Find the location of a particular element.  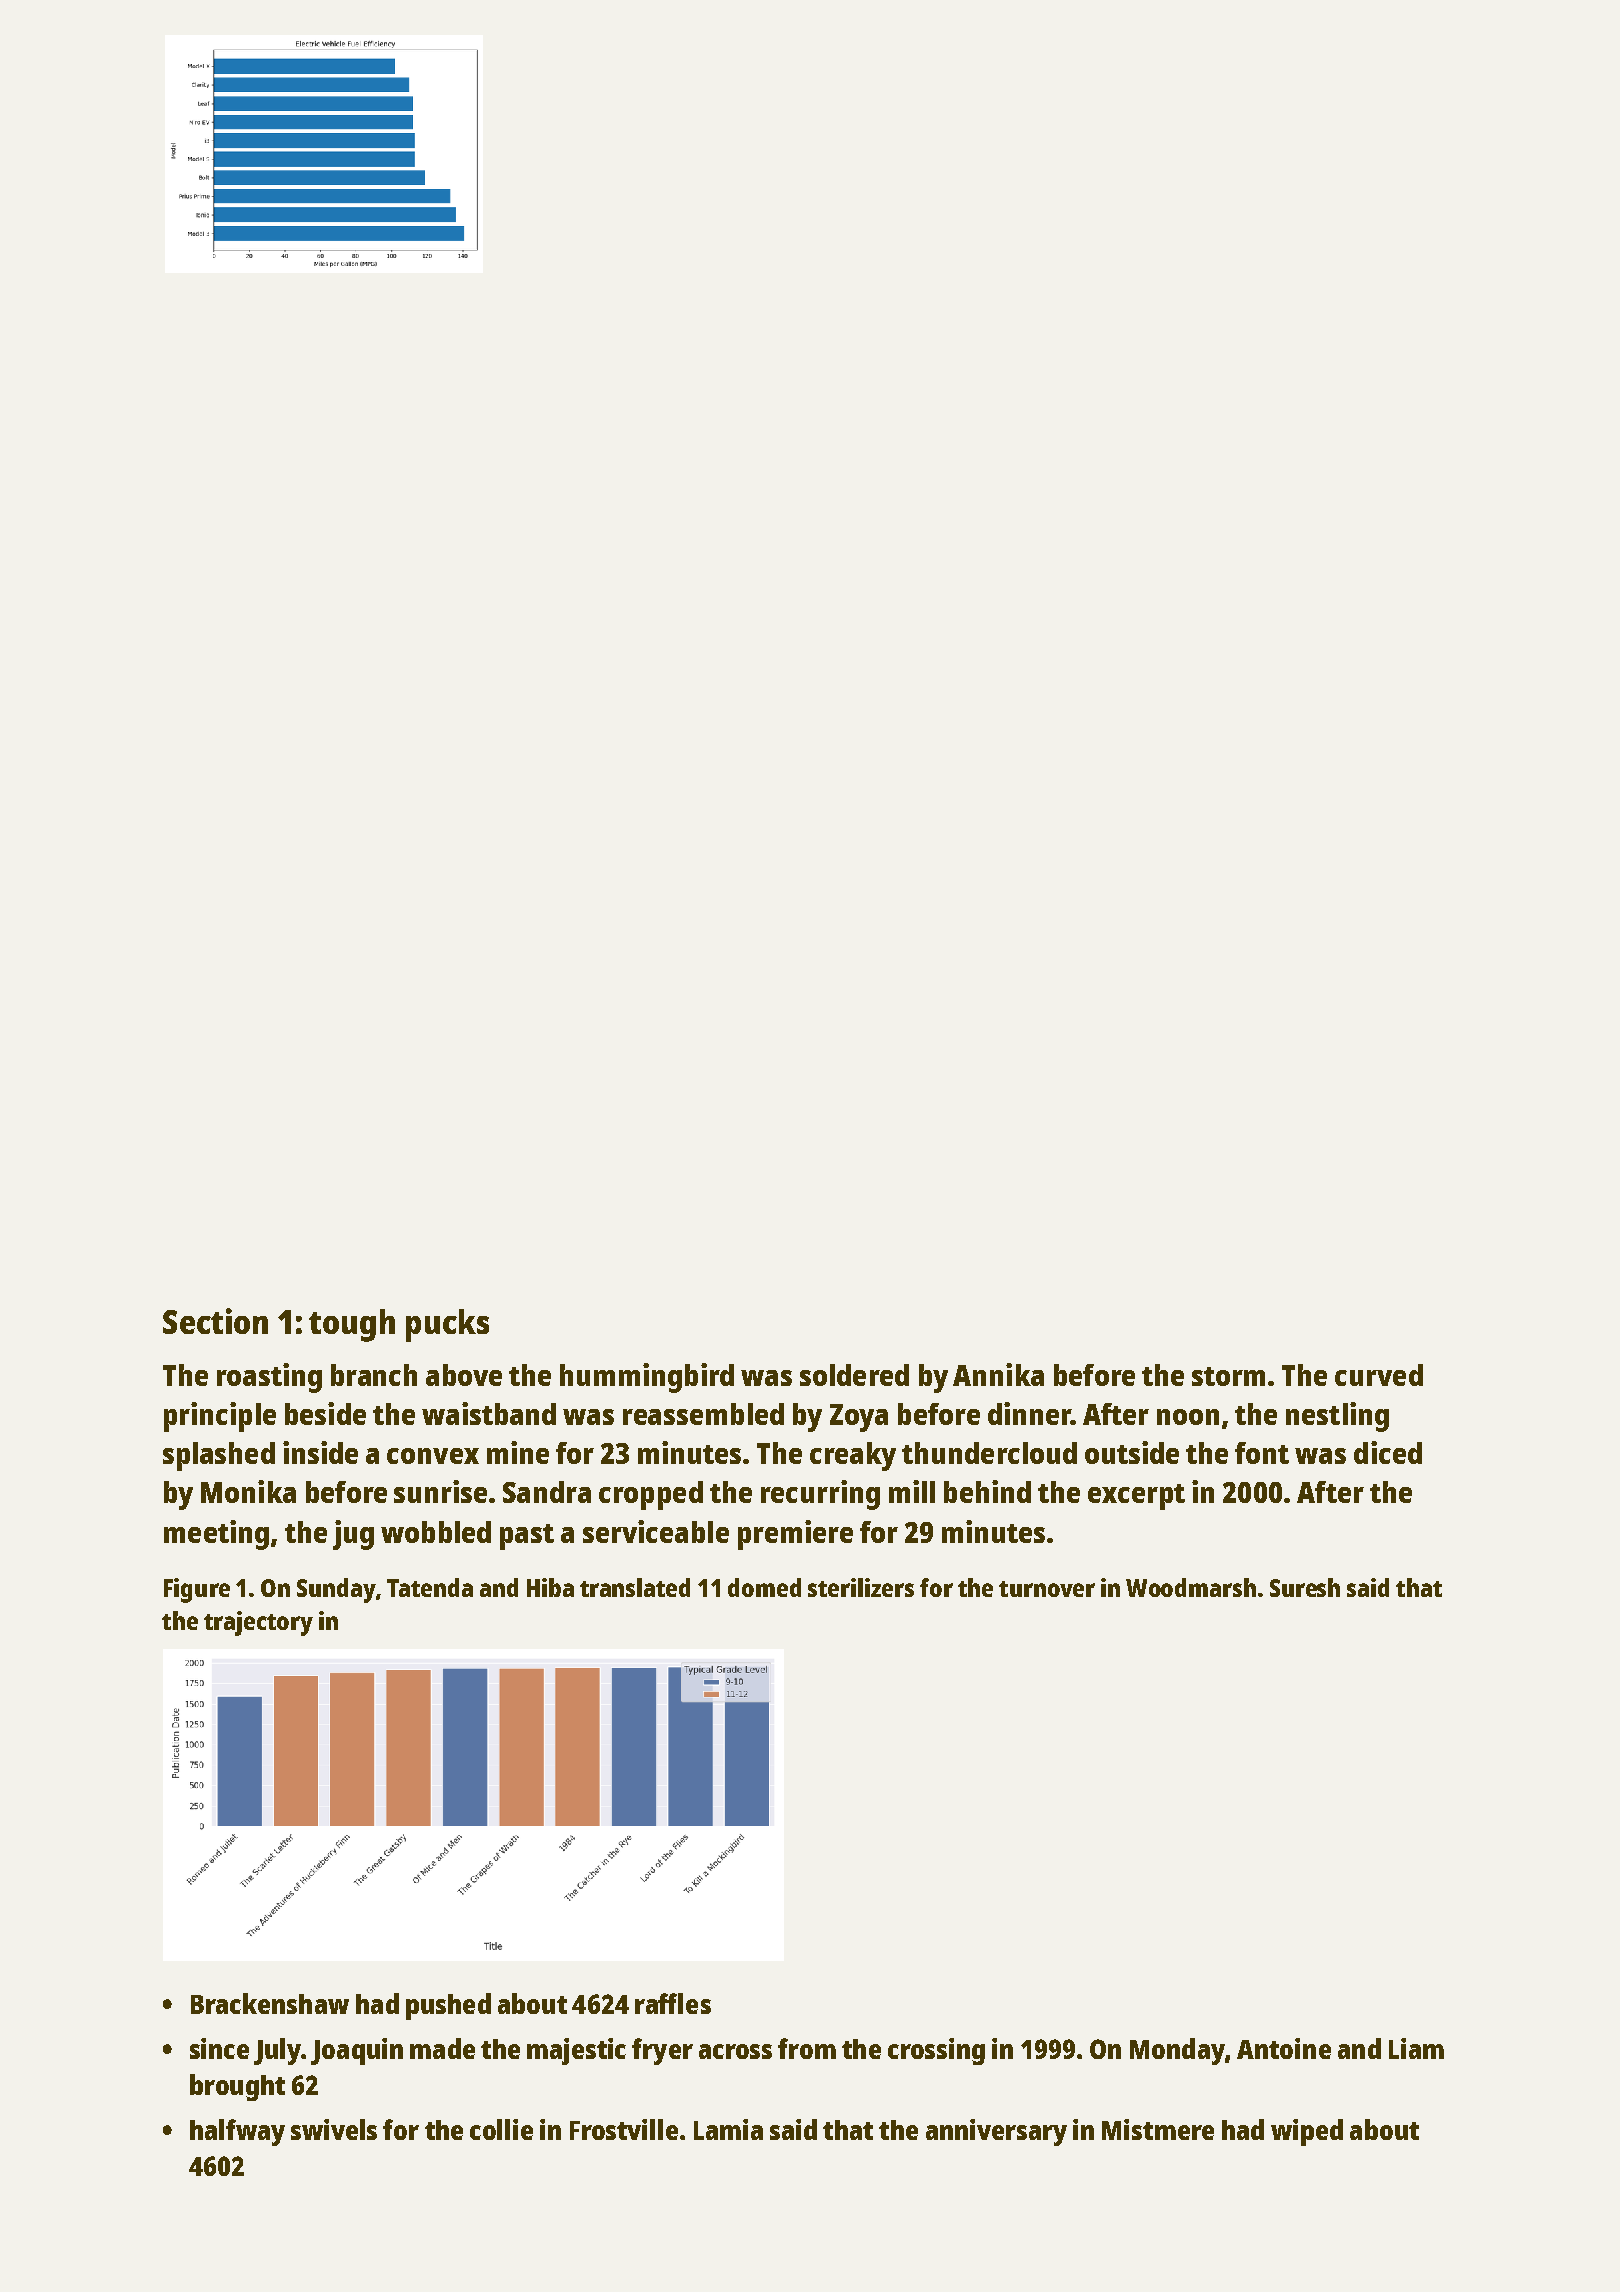

sterilizers is located at coordinates (861, 1587).
